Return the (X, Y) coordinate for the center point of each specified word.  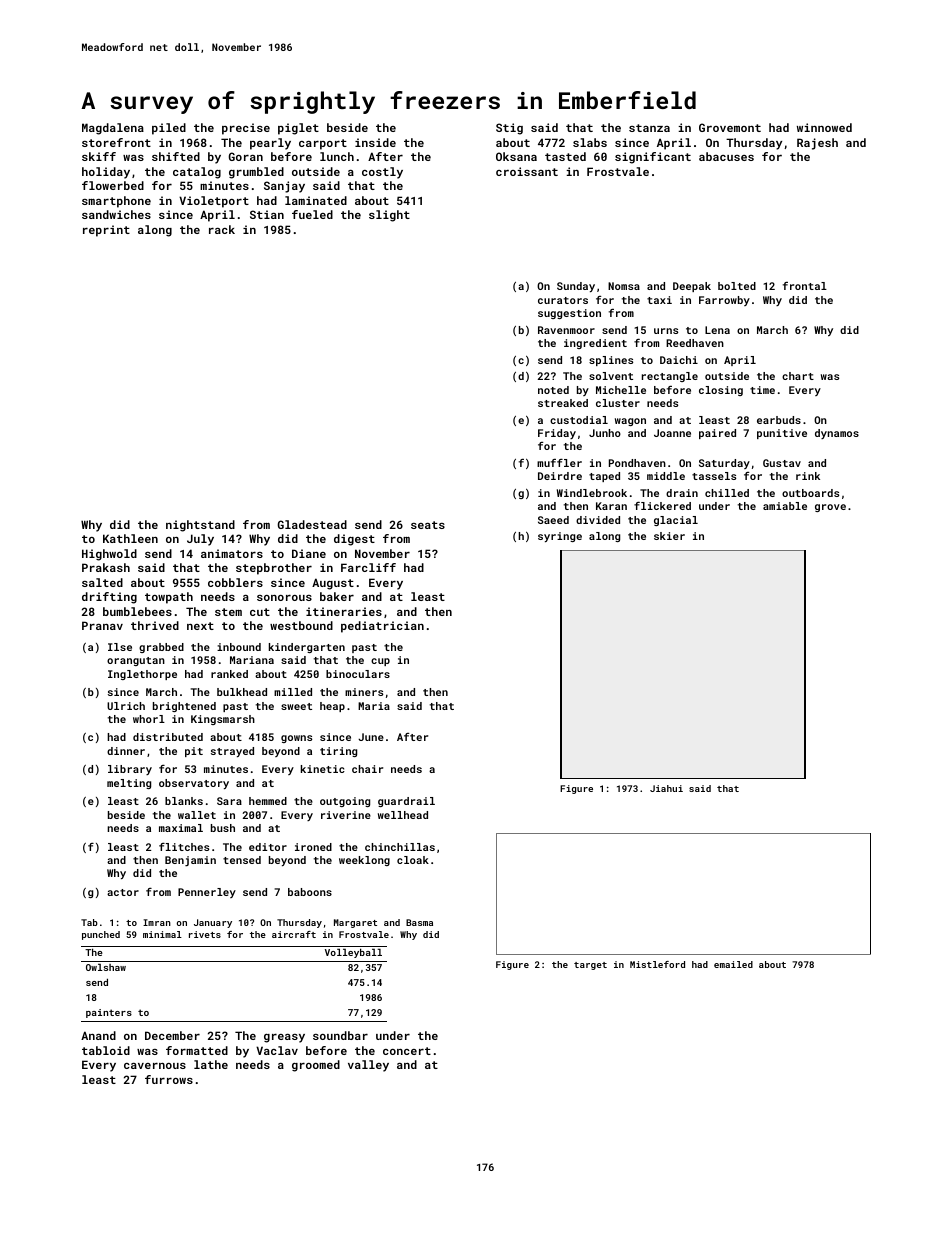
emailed (733, 964)
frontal (805, 286)
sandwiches (116, 214)
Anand (98, 1035)
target (590, 966)
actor (123, 892)
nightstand (200, 526)
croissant (527, 171)
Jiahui (666, 788)
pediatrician (382, 627)
